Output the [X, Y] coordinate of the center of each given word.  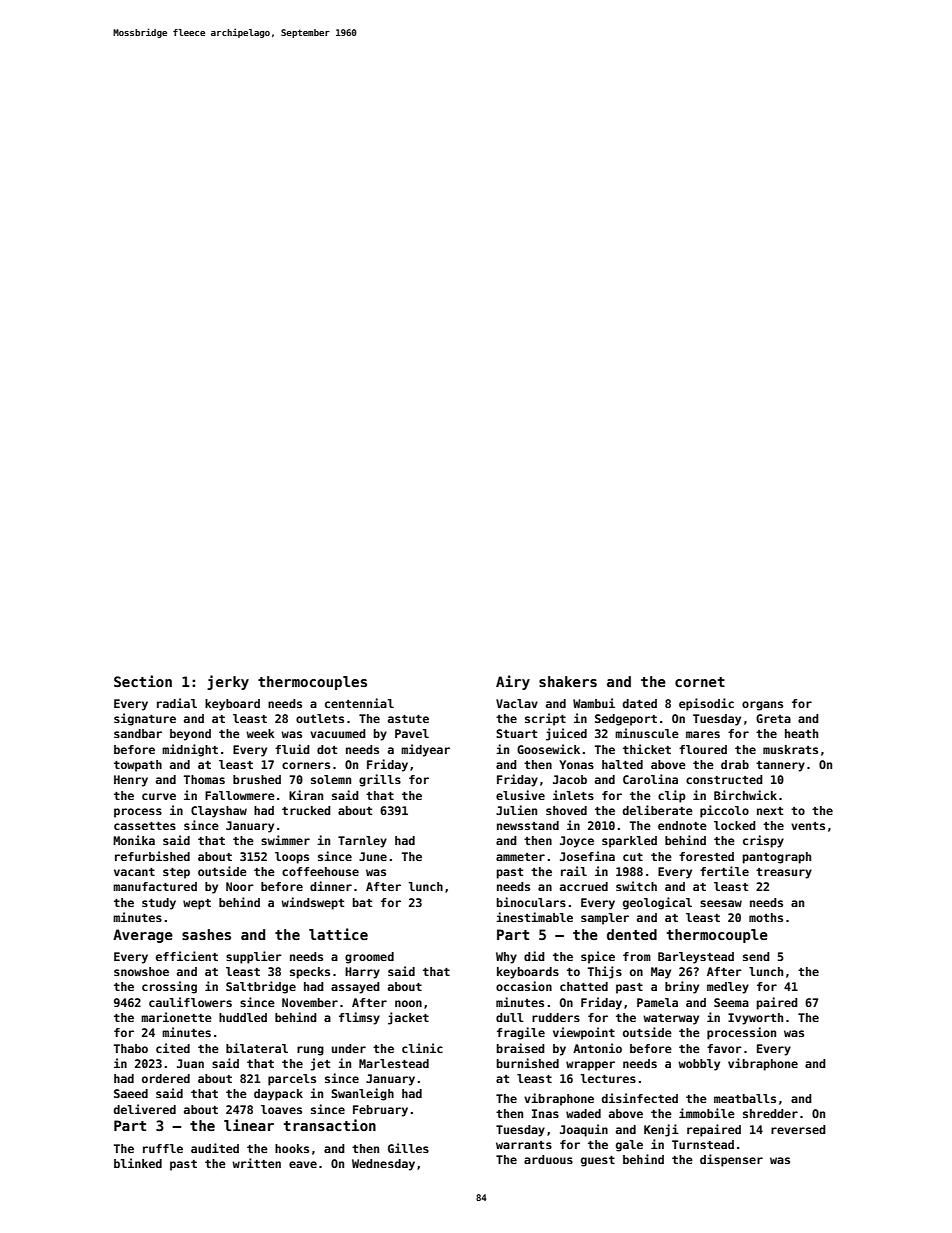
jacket [408, 1018]
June [373, 856]
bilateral [257, 1048]
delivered [145, 1109]
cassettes [145, 826]
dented [632, 934]
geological [657, 903]
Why [506, 958]
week [260, 733]
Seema [731, 1002]
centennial [359, 703]
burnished [528, 1063]
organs [762, 706]
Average [143, 936]
